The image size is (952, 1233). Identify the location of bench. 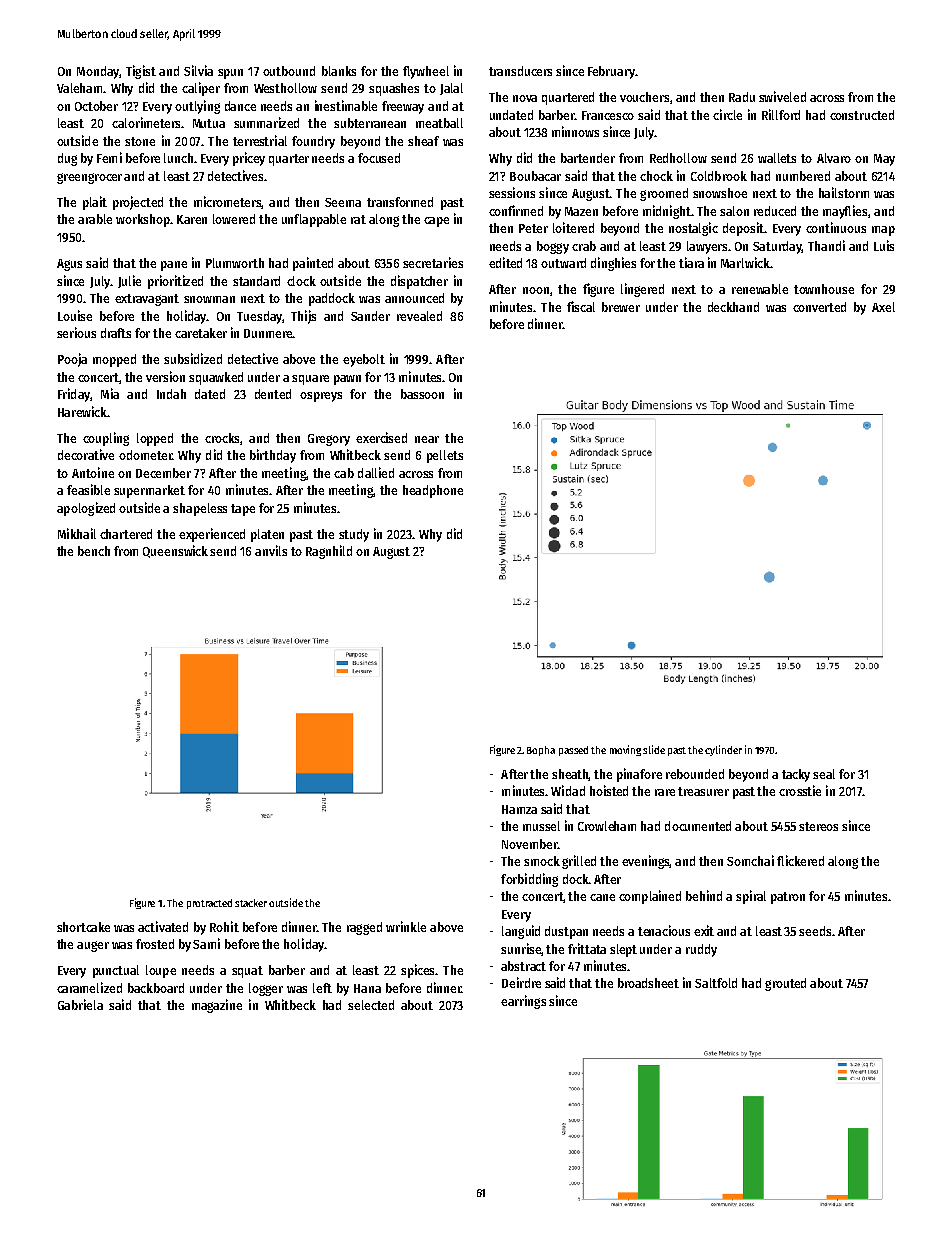
(94, 551).
